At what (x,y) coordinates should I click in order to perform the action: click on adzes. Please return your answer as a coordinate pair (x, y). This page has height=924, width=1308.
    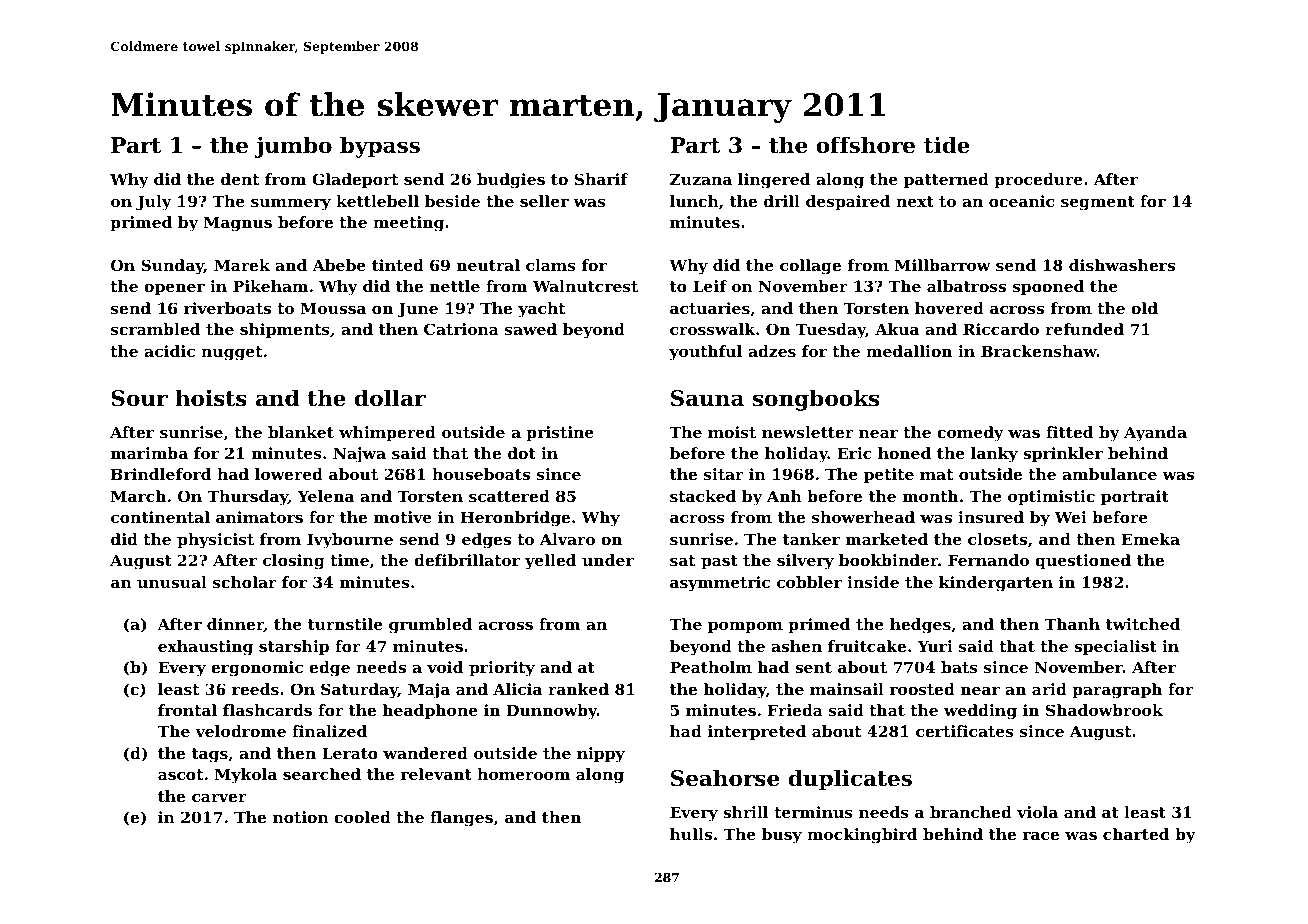
    Looking at the image, I should click on (772, 351).
